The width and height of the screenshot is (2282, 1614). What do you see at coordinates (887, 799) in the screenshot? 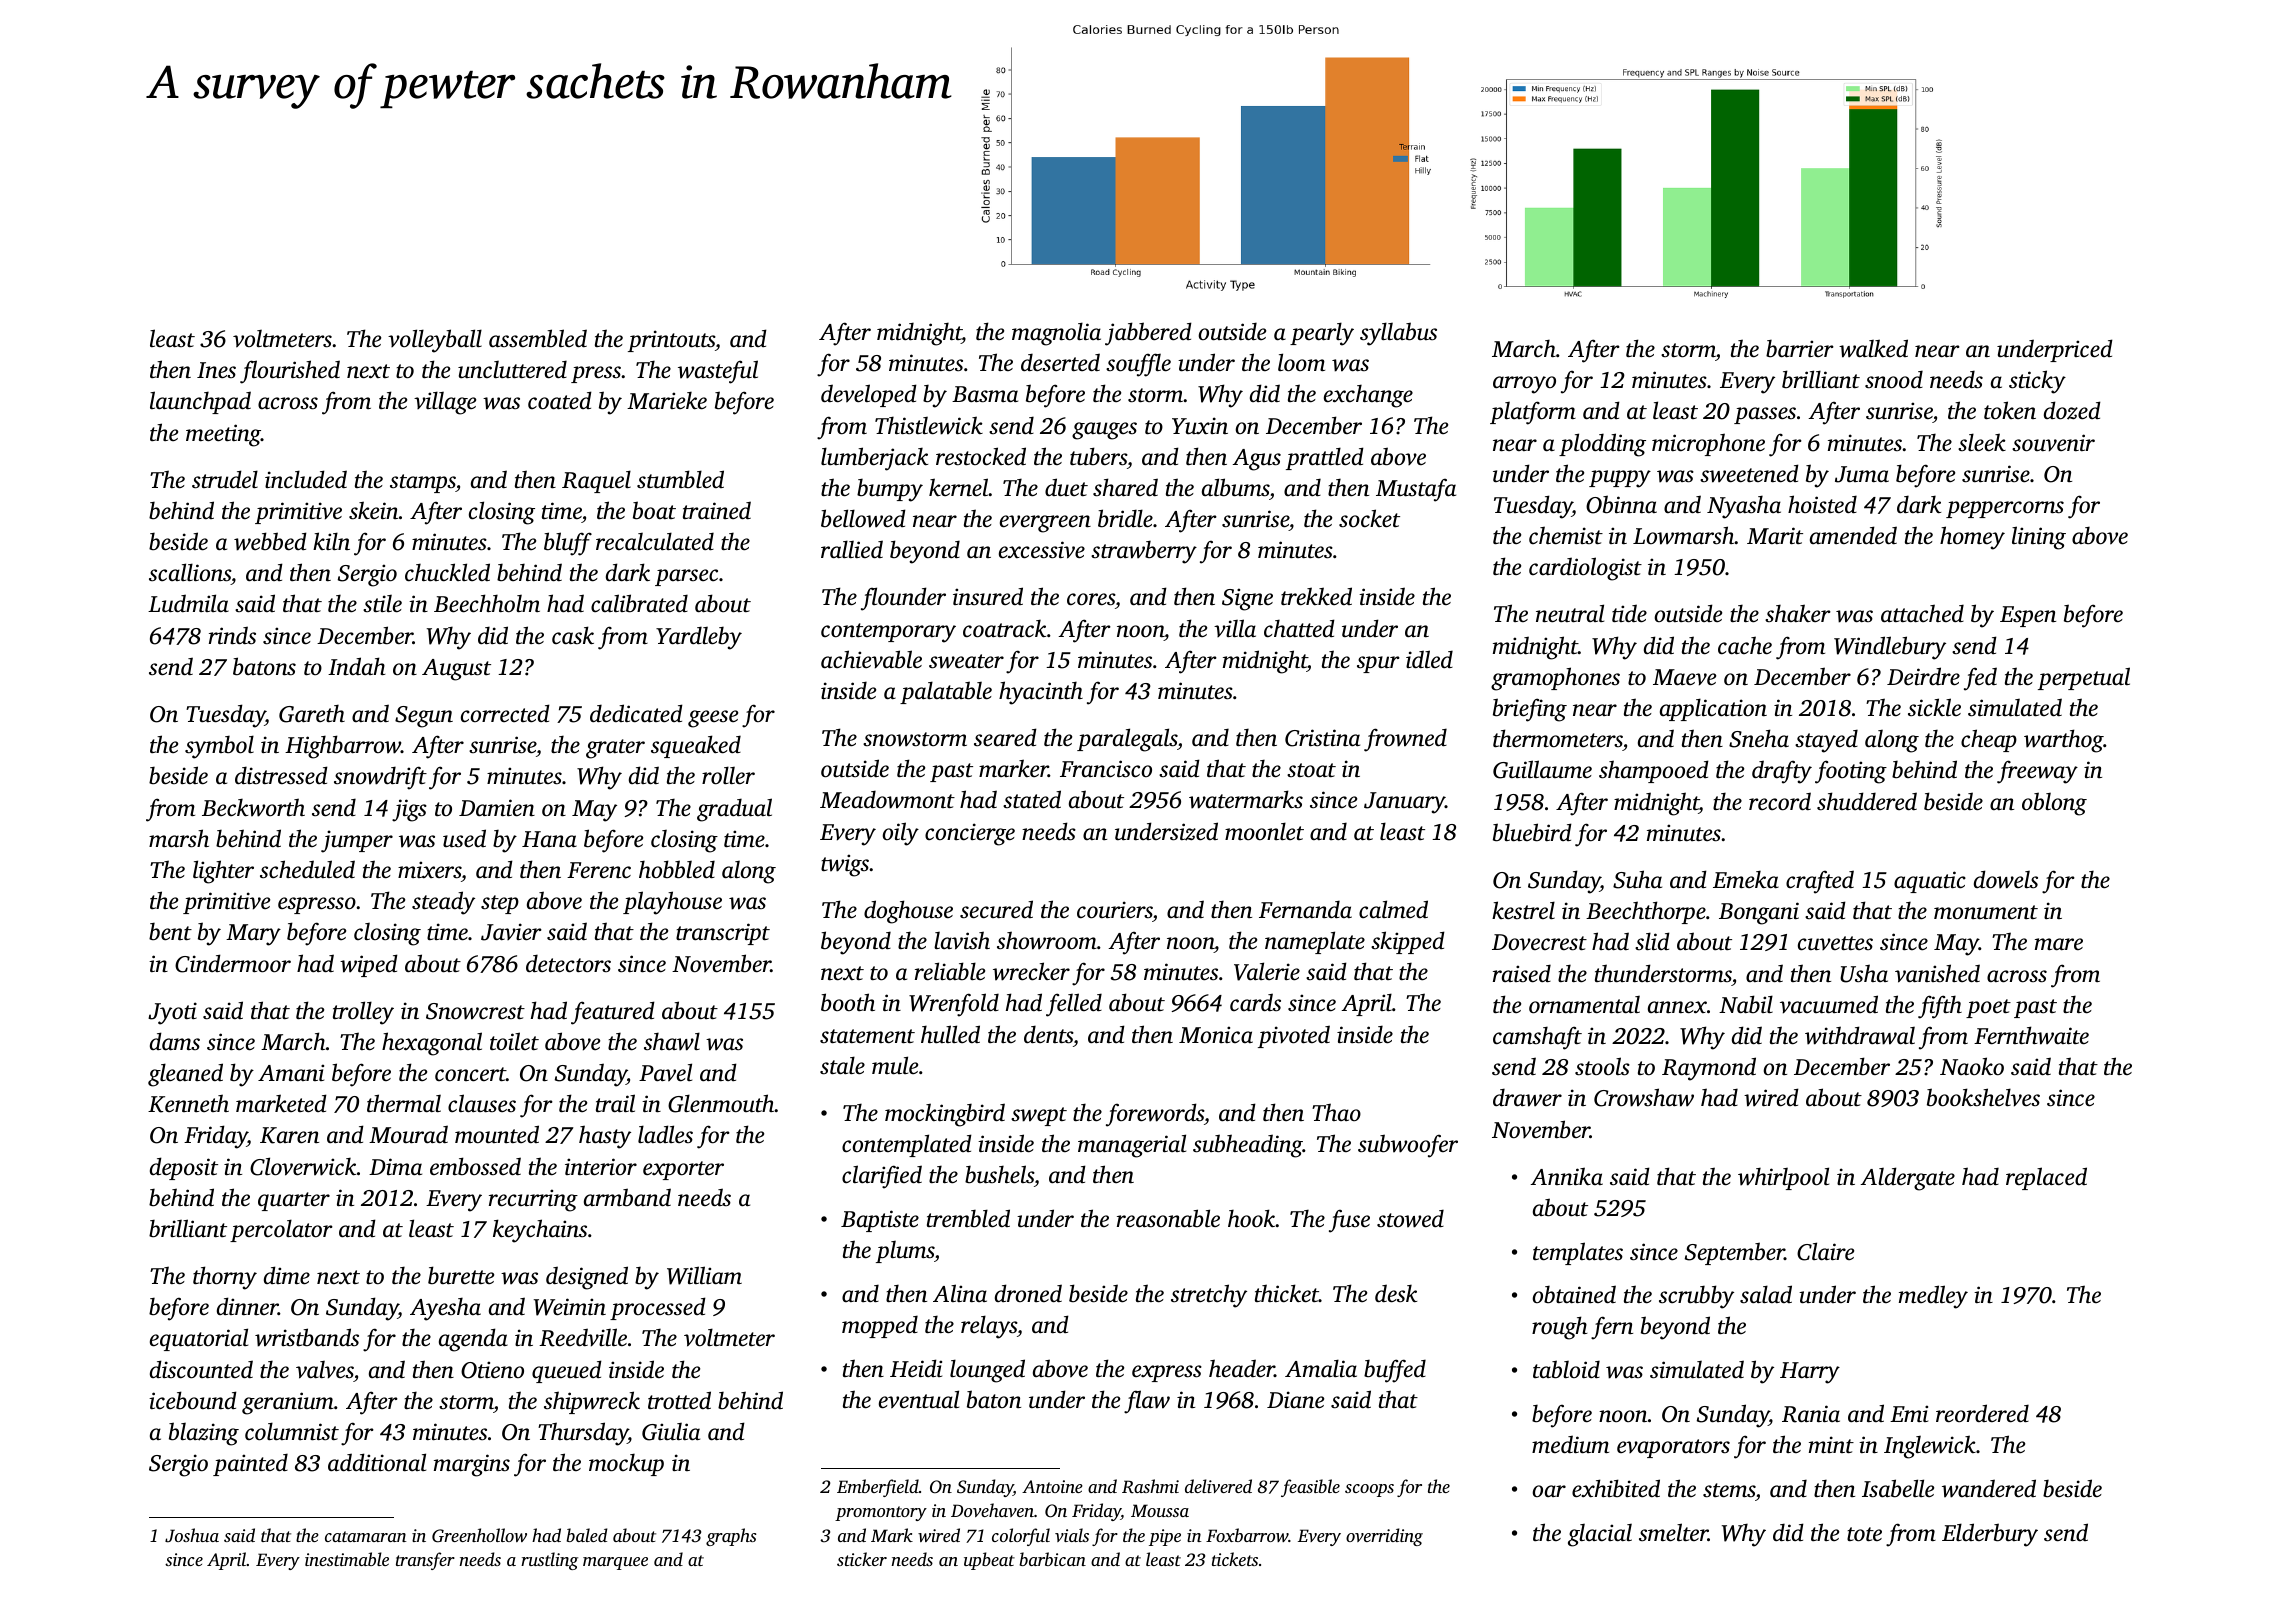
I see `Meadowmont` at bounding box center [887, 799].
